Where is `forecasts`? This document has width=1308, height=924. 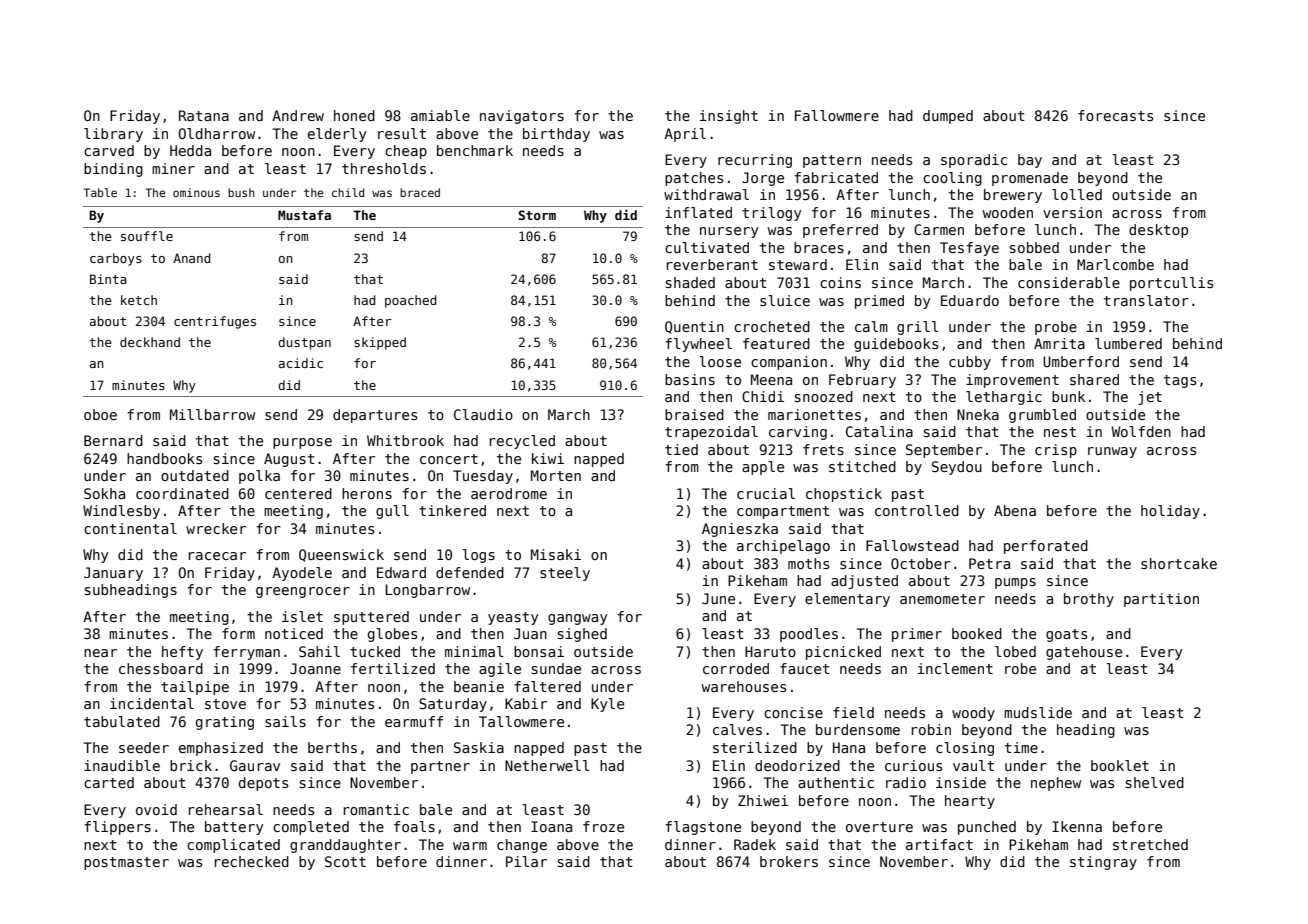 forecasts is located at coordinates (1115, 115).
